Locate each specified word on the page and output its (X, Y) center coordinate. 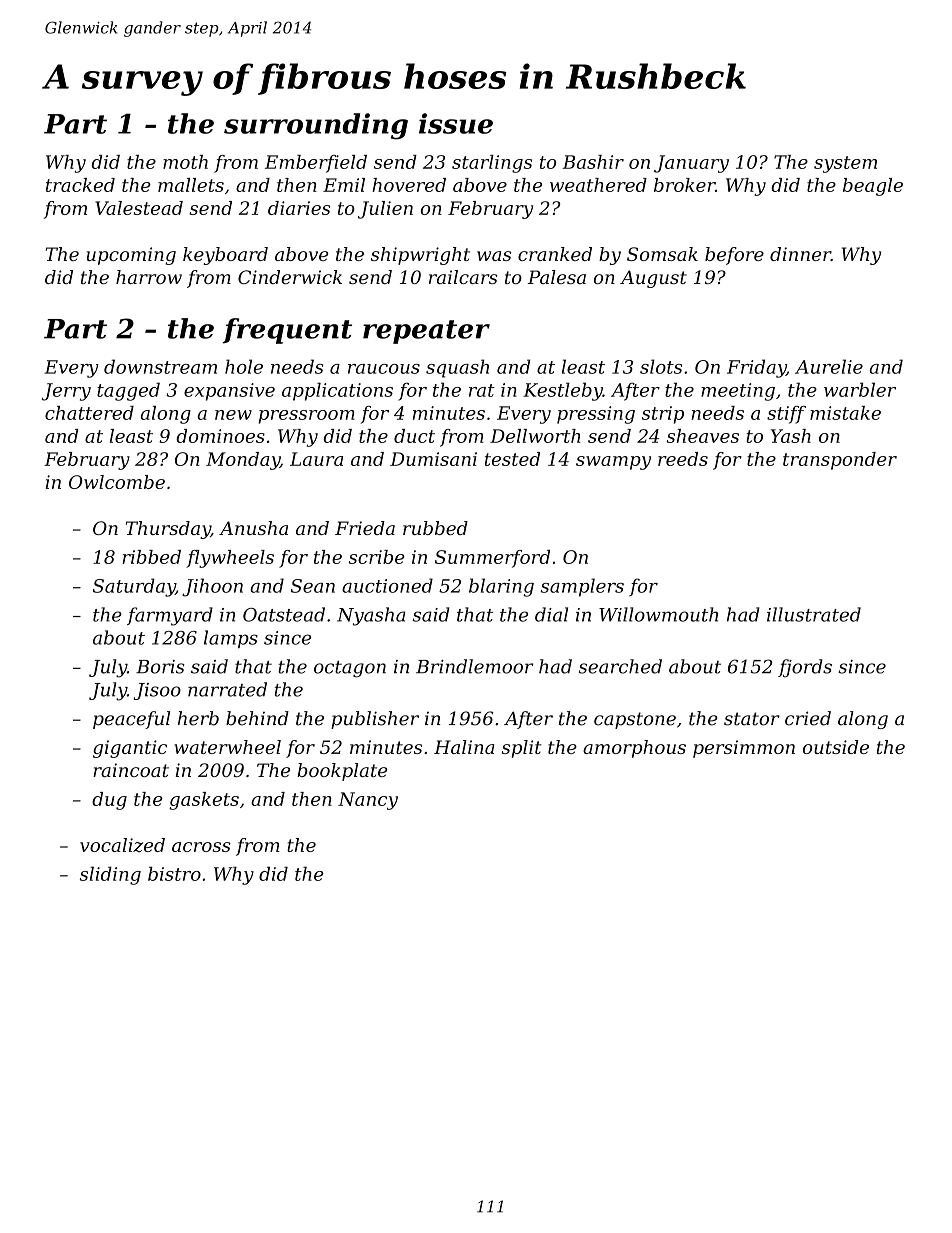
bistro (174, 874)
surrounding (316, 126)
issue (456, 123)
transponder (840, 461)
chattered (89, 413)
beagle (873, 187)
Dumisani (433, 459)
